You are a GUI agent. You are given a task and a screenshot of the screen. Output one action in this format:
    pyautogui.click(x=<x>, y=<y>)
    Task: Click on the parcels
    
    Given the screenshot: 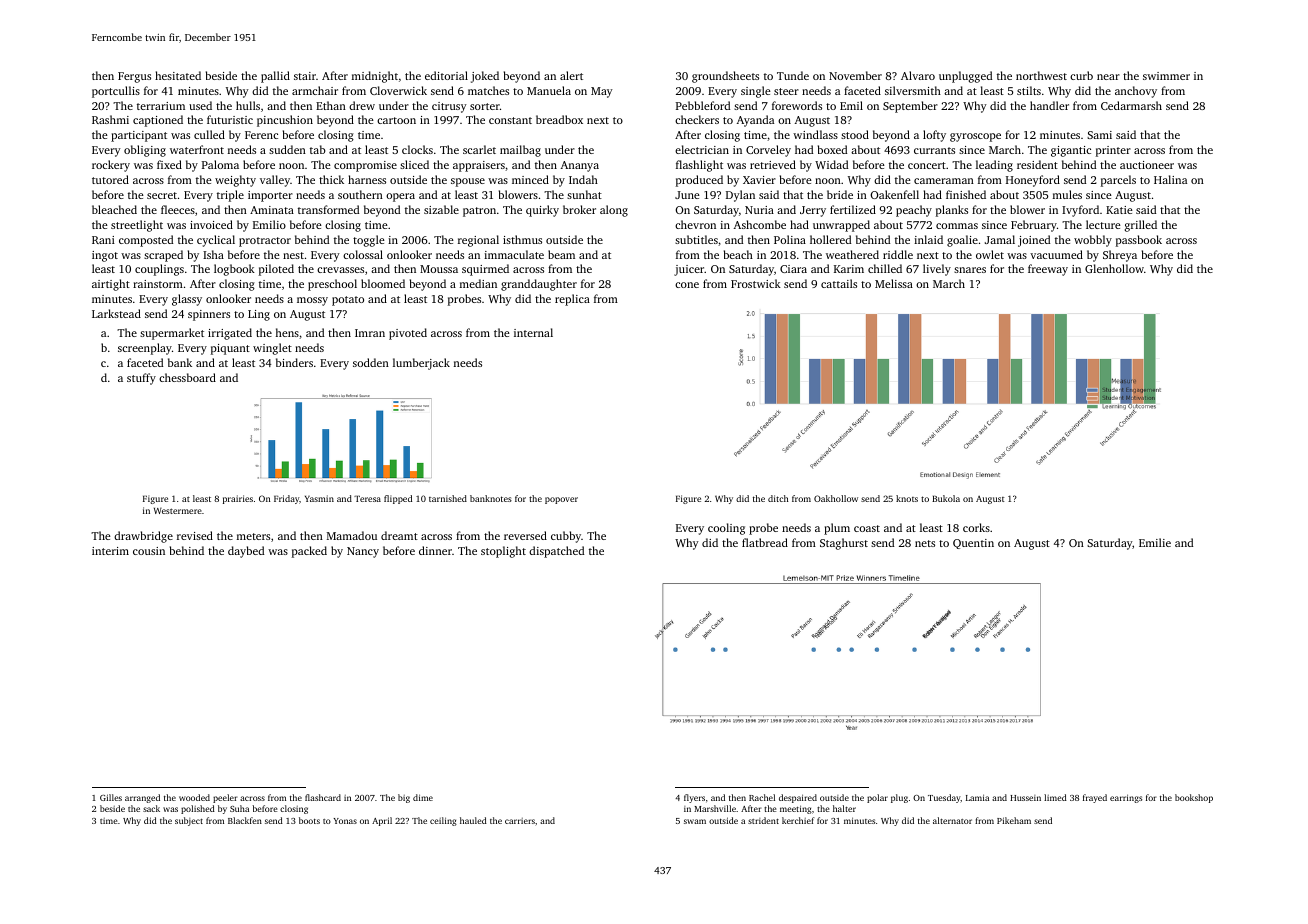 What is the action you would take?
    pyautogui.click(x=1118, y=181)
